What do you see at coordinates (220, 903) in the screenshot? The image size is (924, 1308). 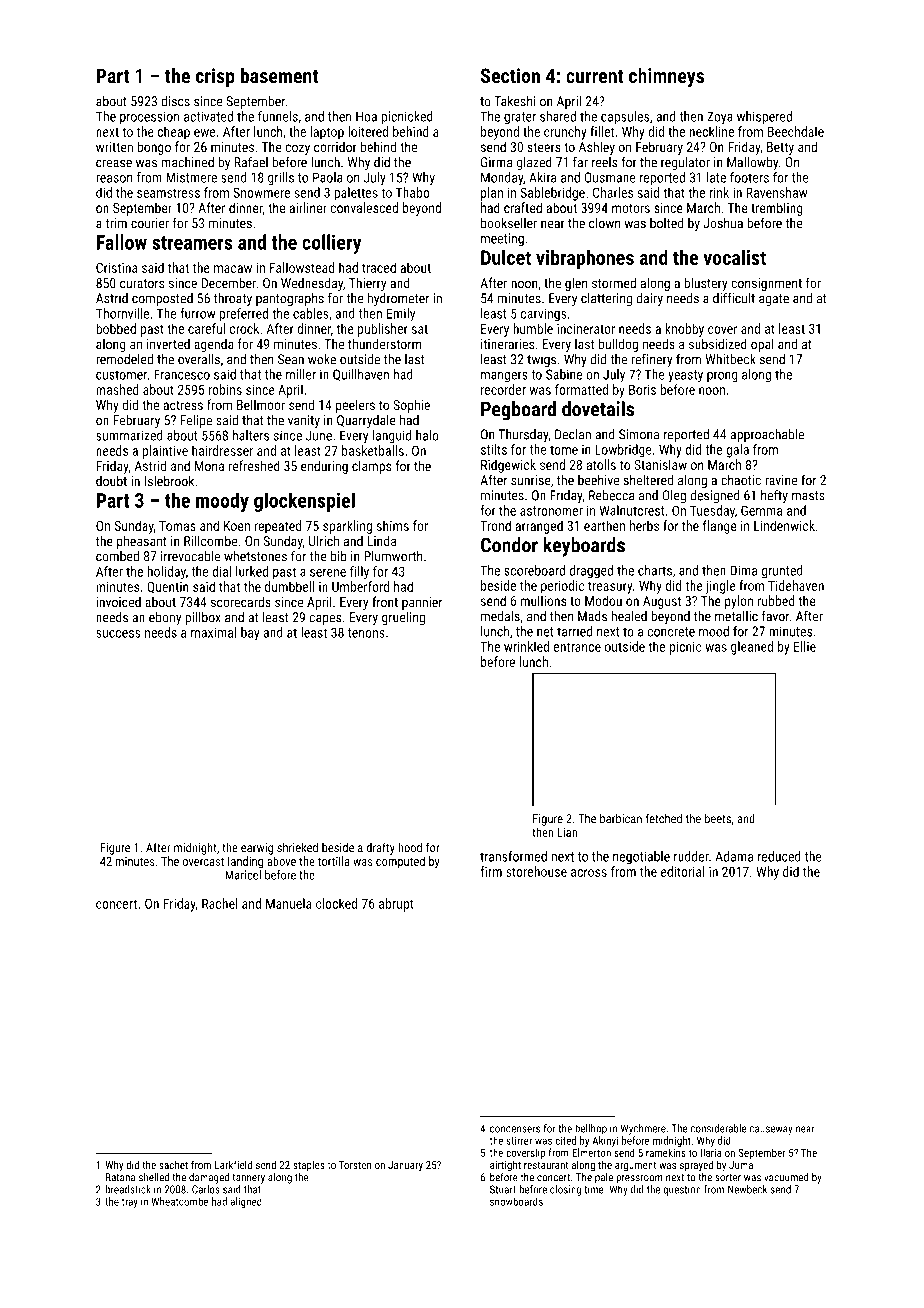 I see `Rachel` at bounding box center [220, 903].
